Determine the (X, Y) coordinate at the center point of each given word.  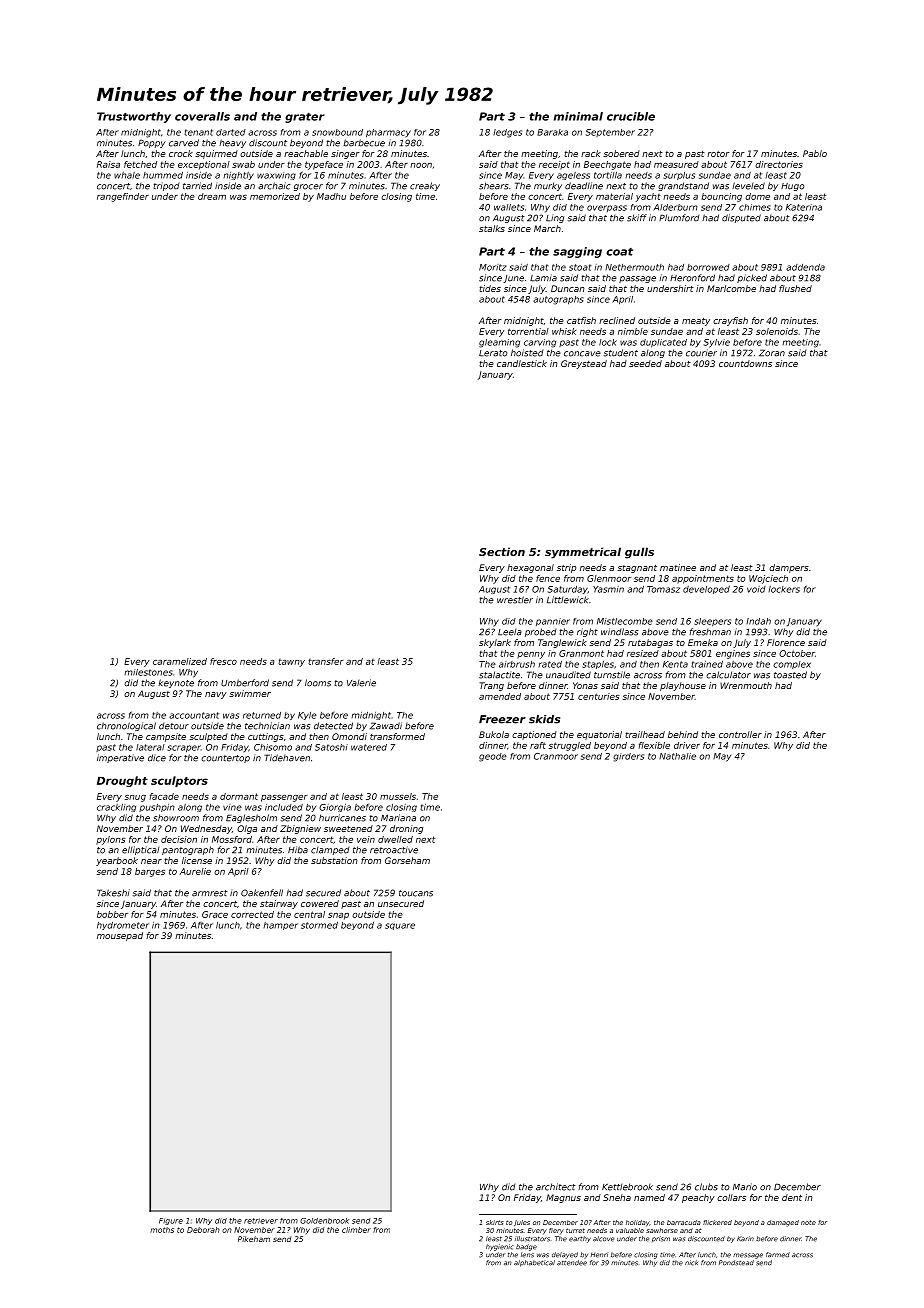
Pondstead (736, 1263)
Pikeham (254, 1239)
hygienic (500, 1247)
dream (212, 196)
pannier (553, 622)
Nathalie (677, 756)
